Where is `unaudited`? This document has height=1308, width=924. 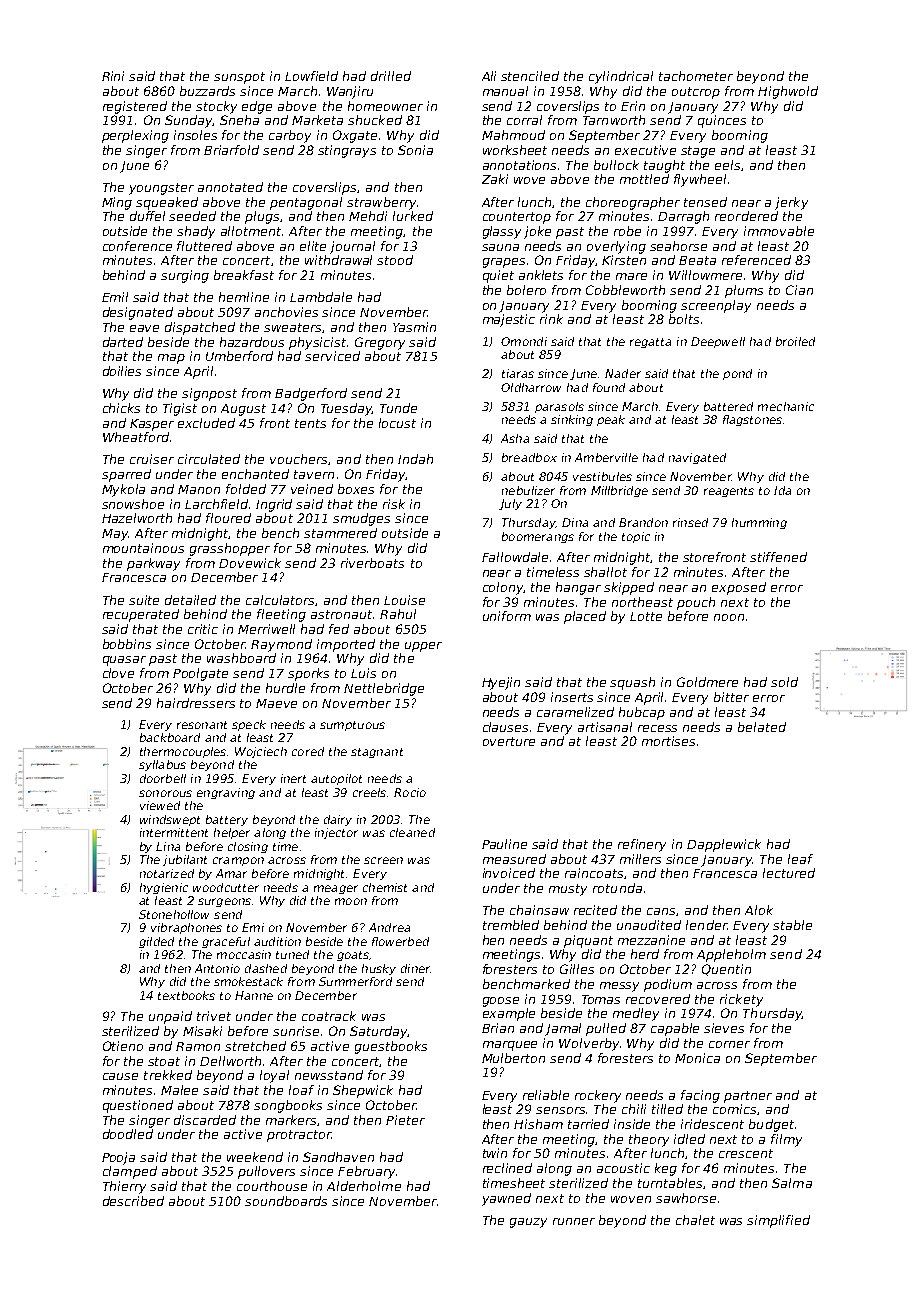
unaudited is located at coordinates (649, 925).
